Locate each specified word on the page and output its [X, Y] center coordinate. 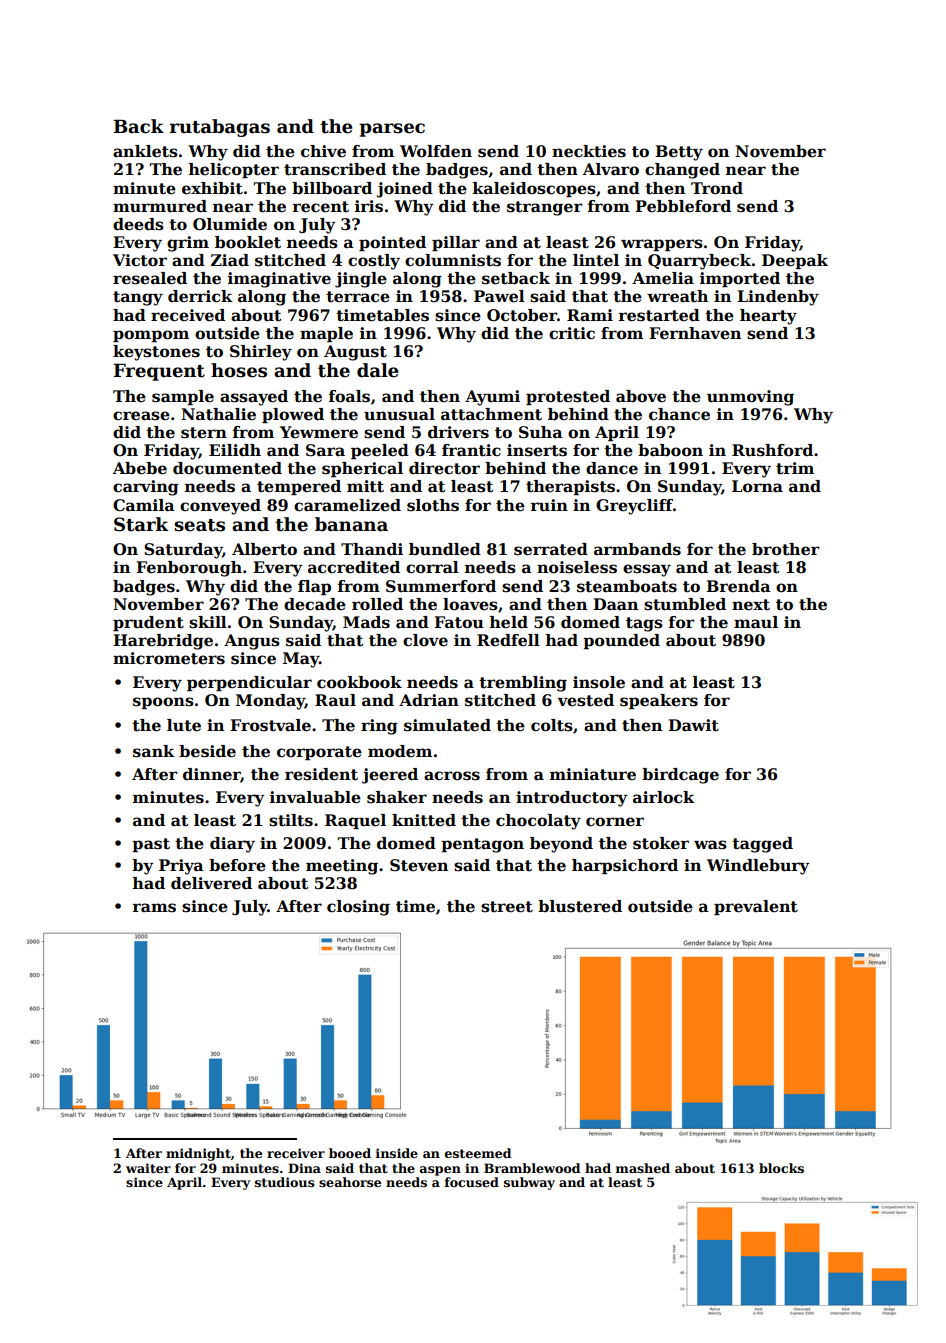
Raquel [355, 821]
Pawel [499, 296]
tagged [762, 845]
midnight [198, 1154]
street [507, 907]
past [151, 845]
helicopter [234, 170]
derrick [200, 296]
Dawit [693, 725]
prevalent [756, 907]
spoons [163, 703]
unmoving [750, 398]
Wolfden [436, 151]
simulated [447, 725]
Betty [679, 153]
